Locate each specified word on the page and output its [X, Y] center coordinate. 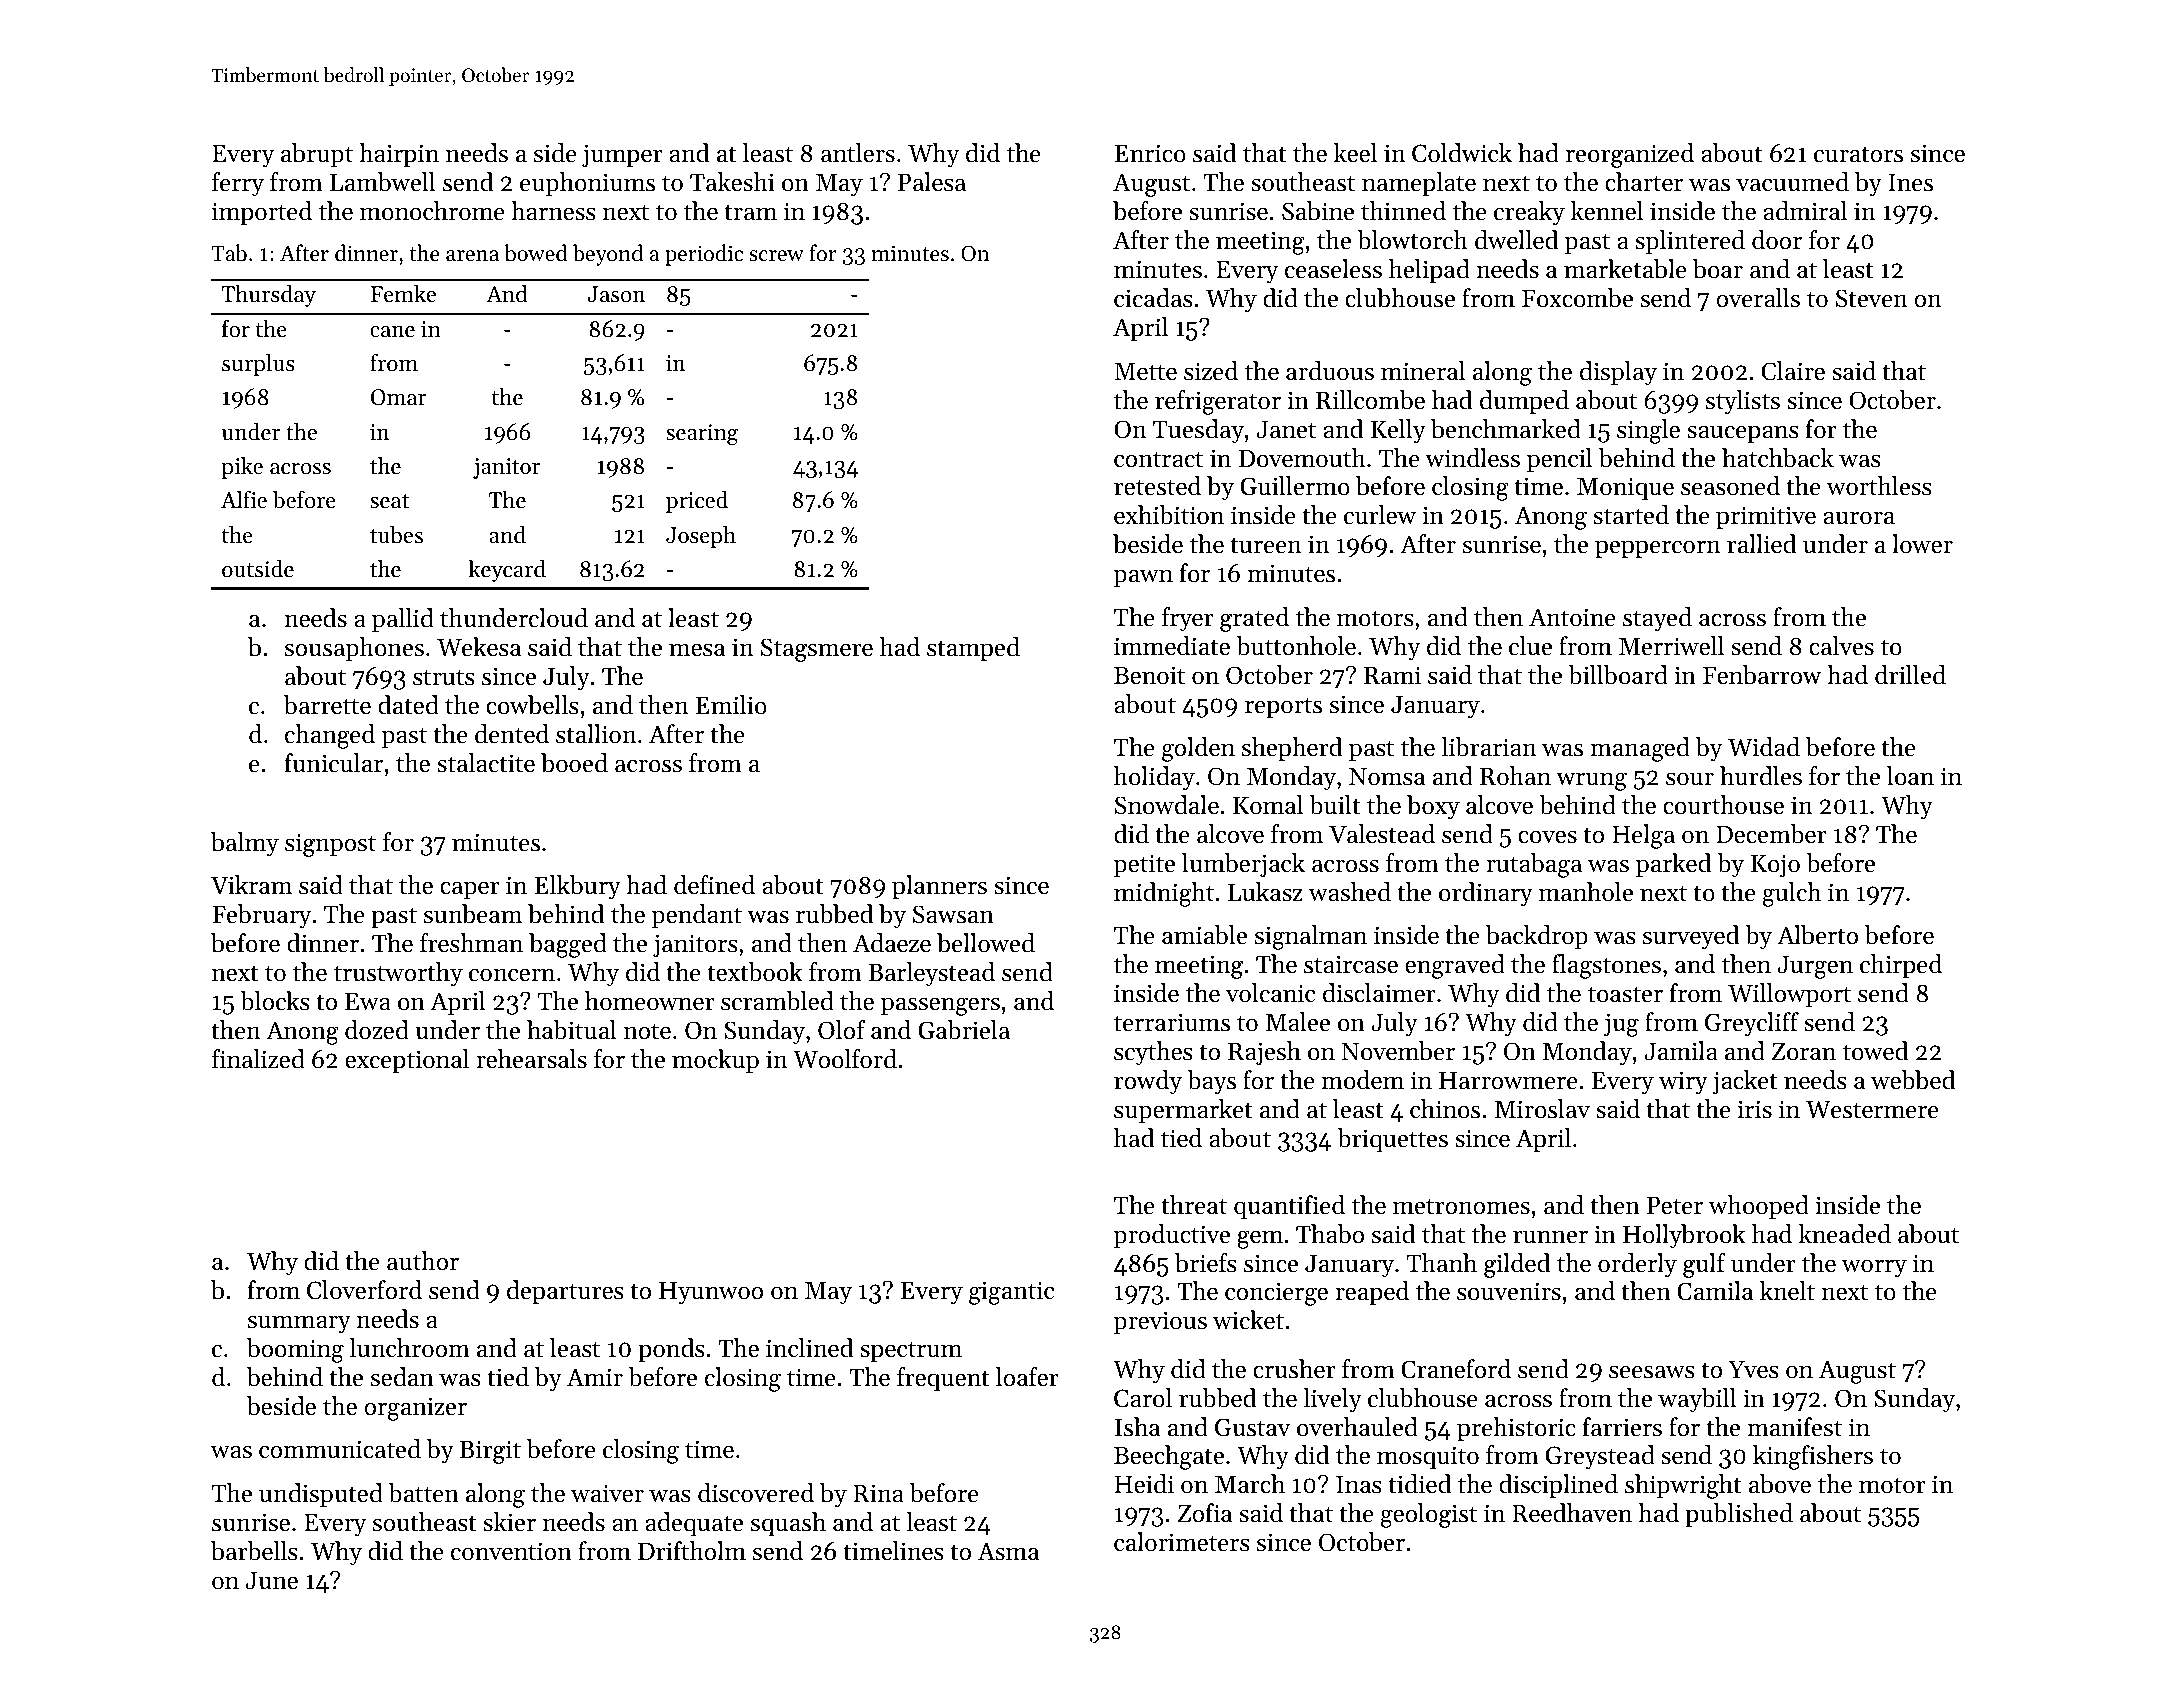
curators [1858, 154]
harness [553, 211]
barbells [254, 1551]
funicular [334, 763]
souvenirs [1509, 1291]
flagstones [1606, 966]
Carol [1143, 1398]
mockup [715, 1061]
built [1335, 805]
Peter [1675, 1205]
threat [1194, 1205]
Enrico [1150, 153]
